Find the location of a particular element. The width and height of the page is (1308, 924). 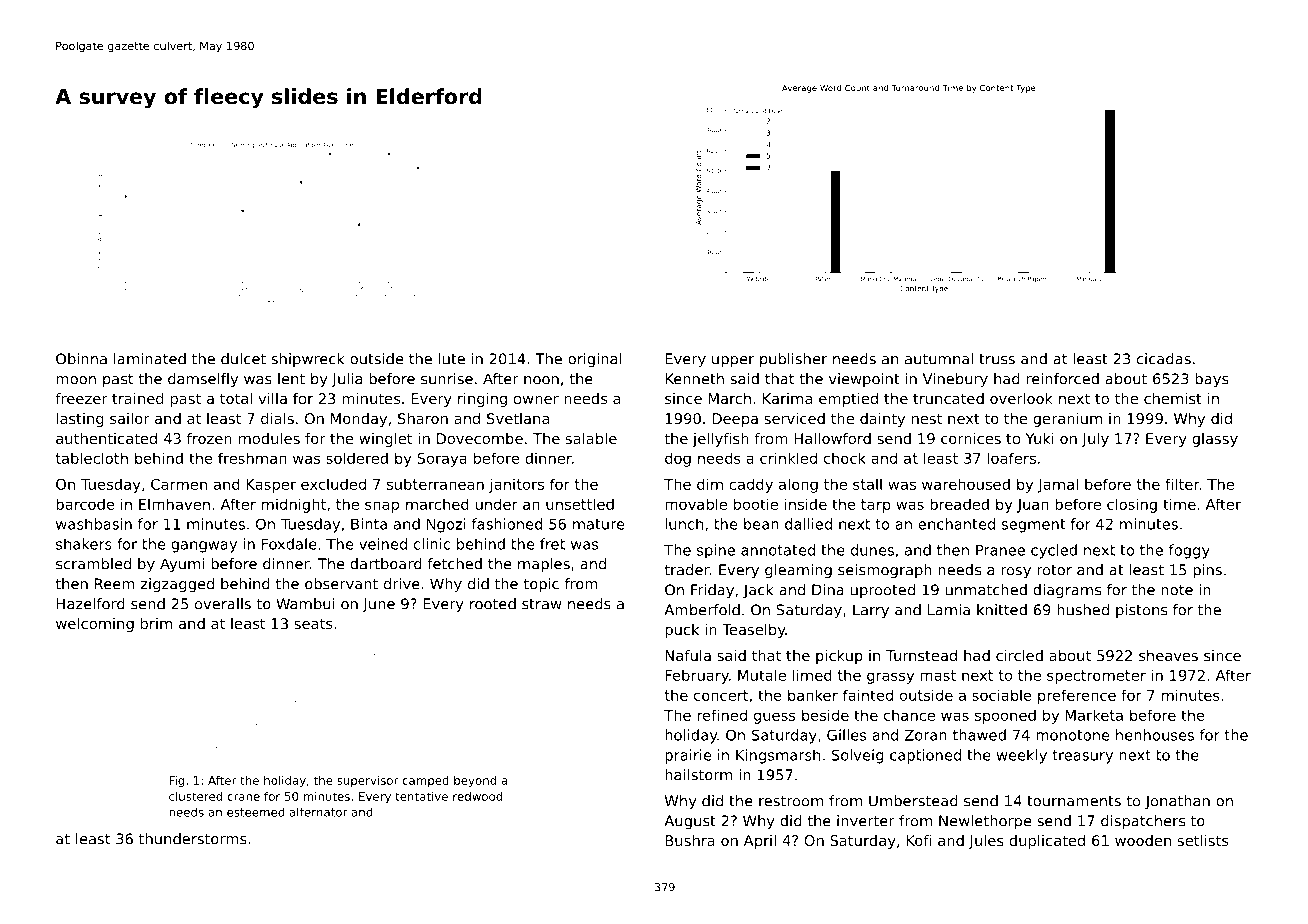

Amberfold is located at coordinates (702, 610).
